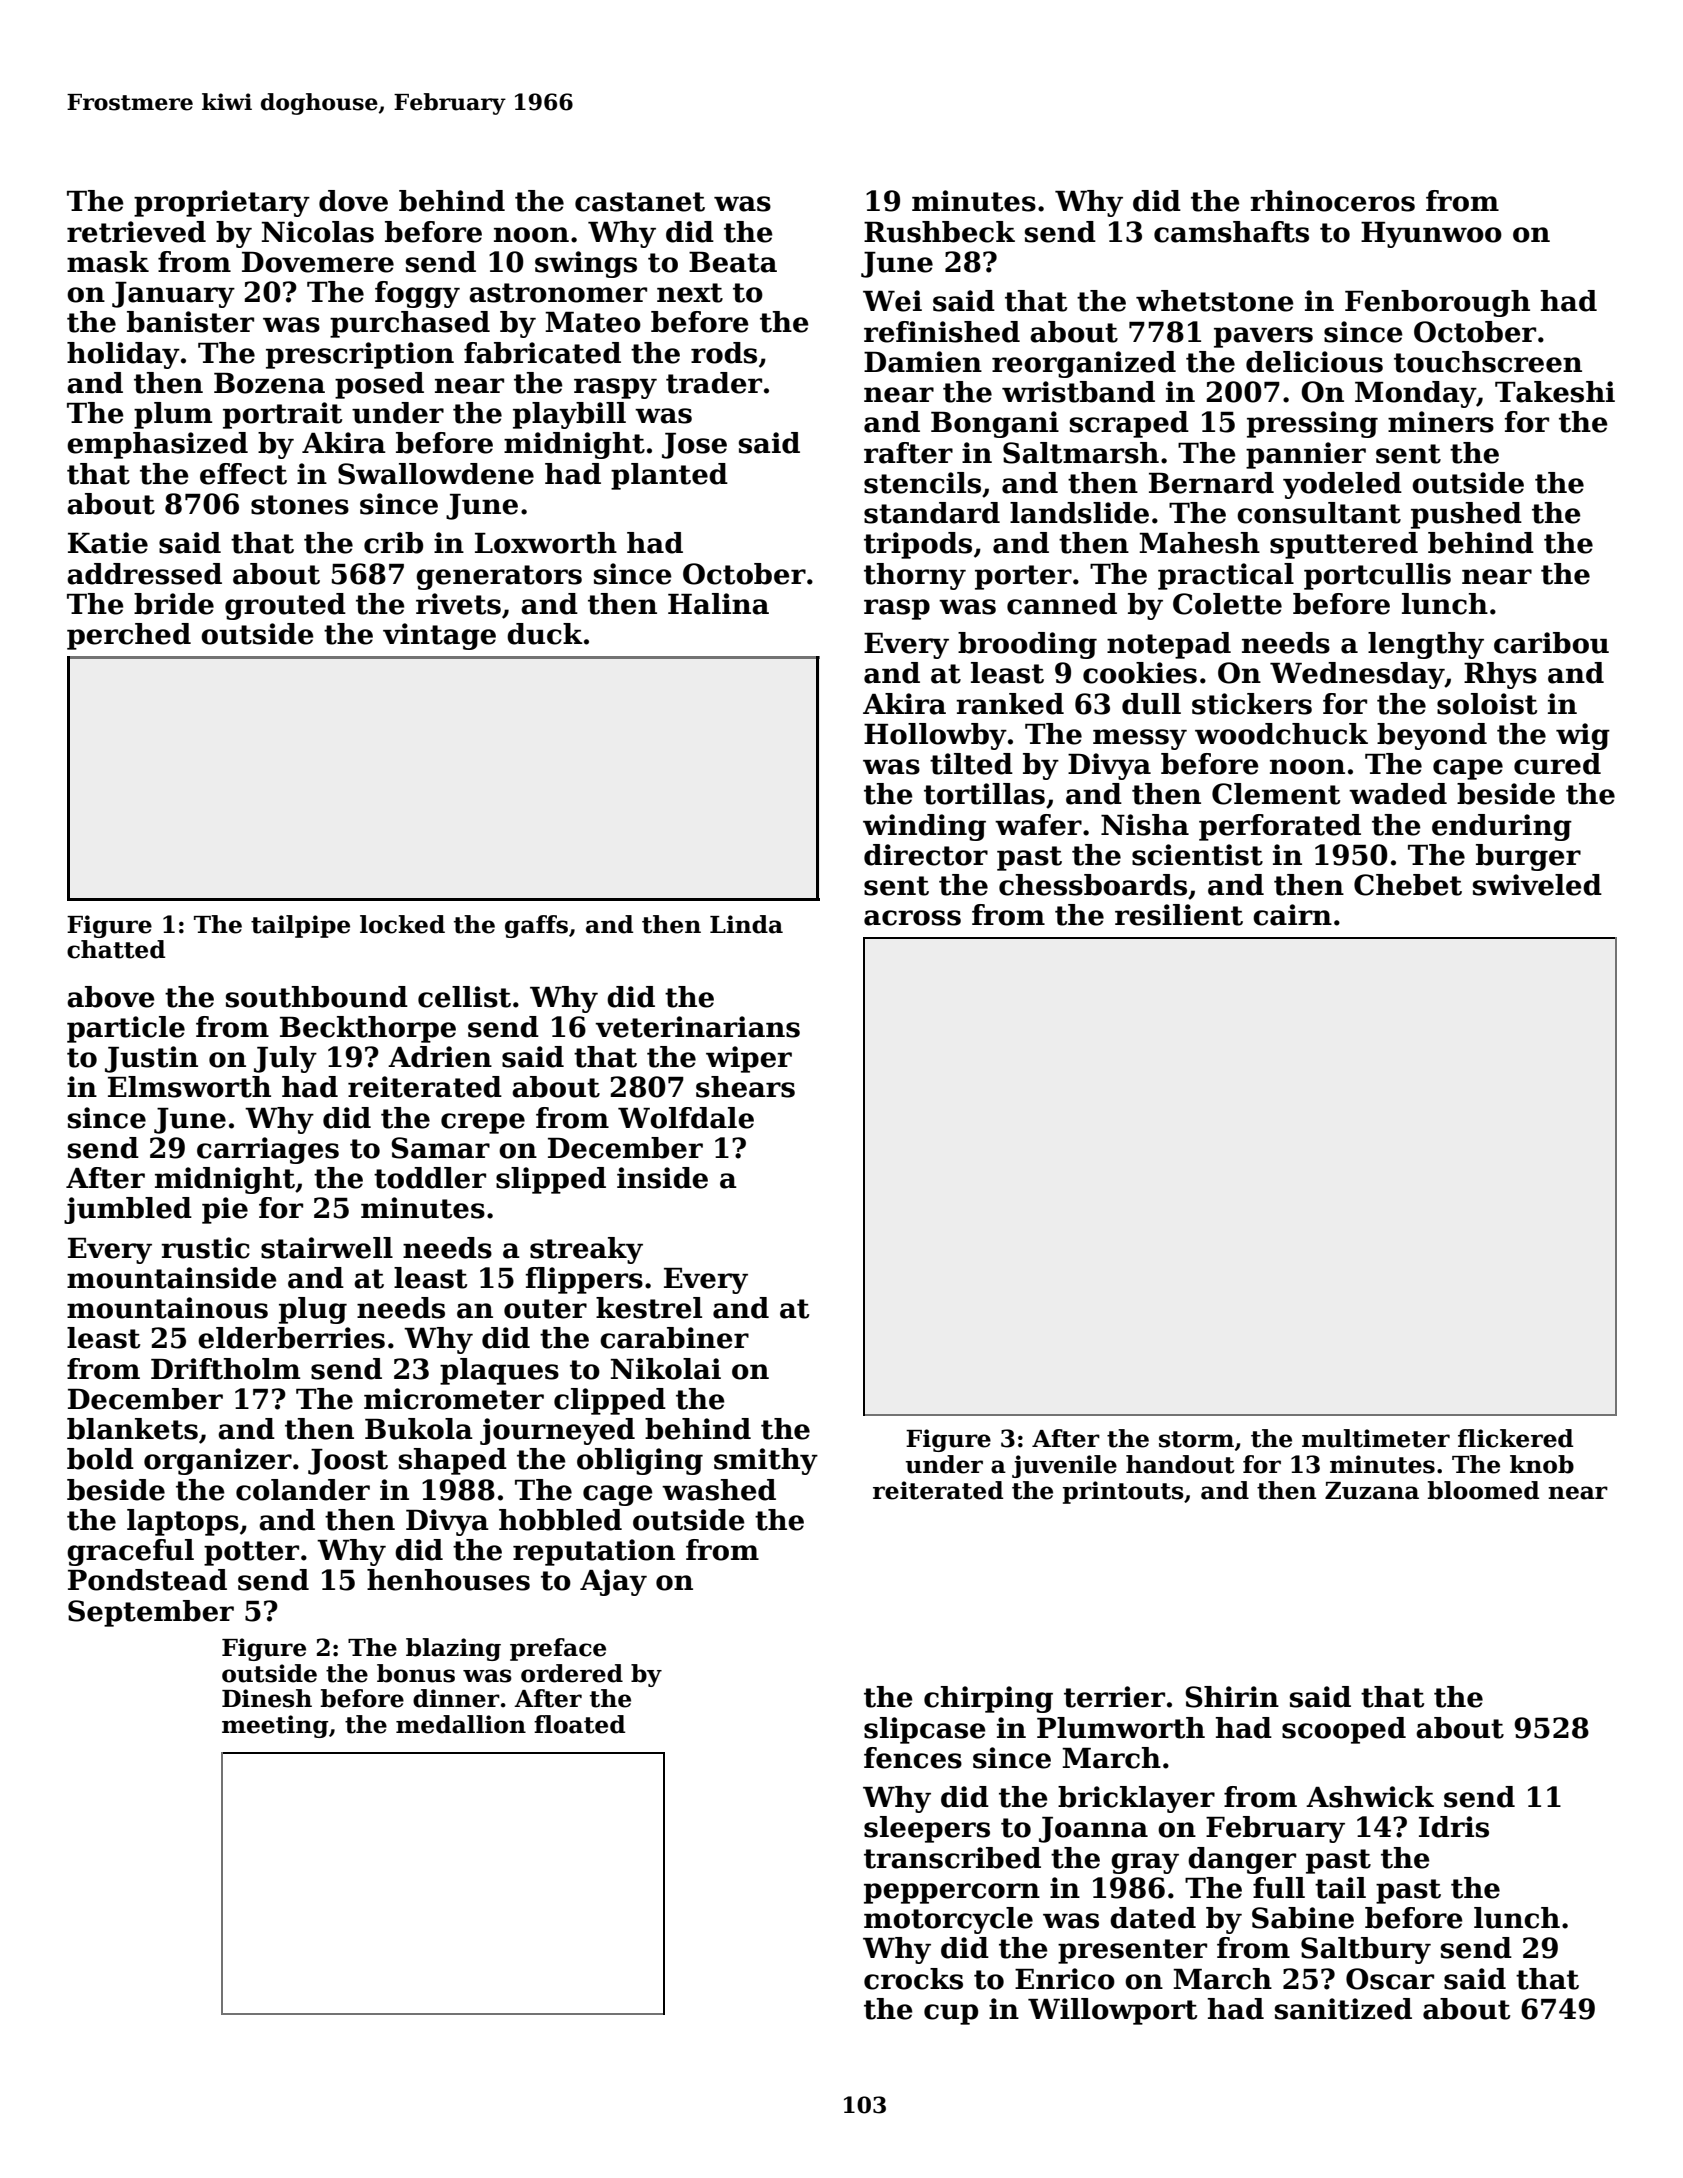 The height and width of the document is (2178, 1683). What do you see at coordinates (1179, 915) in the document?
I see `resilient` at bounding box center [1179, 915].
